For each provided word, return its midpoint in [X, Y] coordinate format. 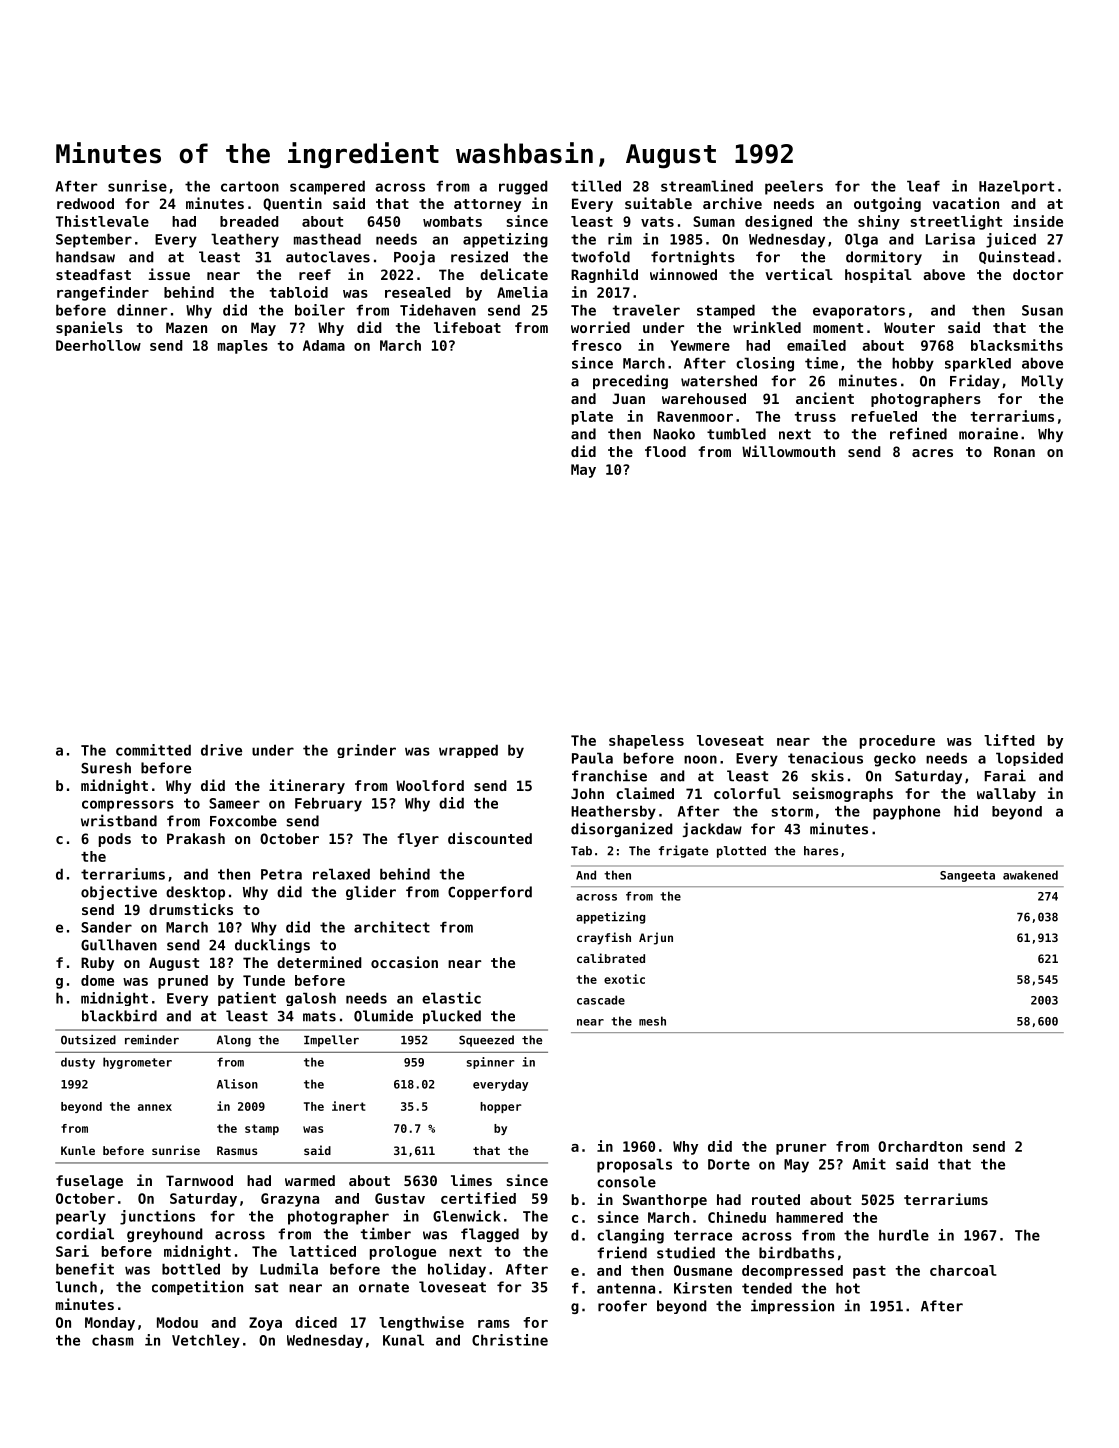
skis [827, 775]
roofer [622, 1306]
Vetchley [206, 1341]
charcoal [963, 1270]
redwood [85, 203]
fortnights [693, 257]
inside [1038, 221]
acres [932, 453]
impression [792, 1306]
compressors [128, 806]
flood [665, 451]
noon [700, 759]
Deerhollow [98, 345]
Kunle [78, 1150]
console [626, 1182]
